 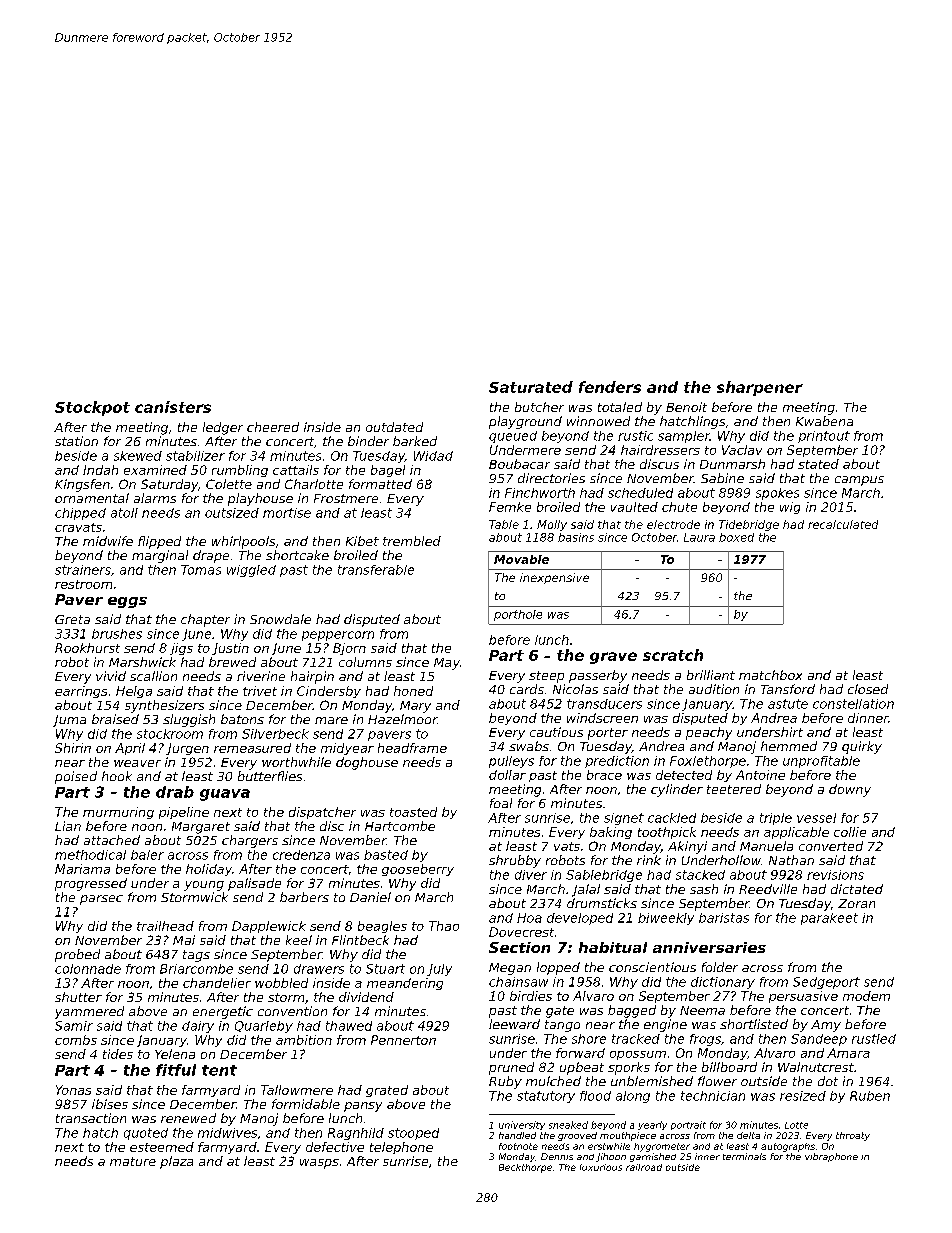 What do you see at coordinates (173, 407) in the page?
I see `canisters` at bounding box center [173, 407].
